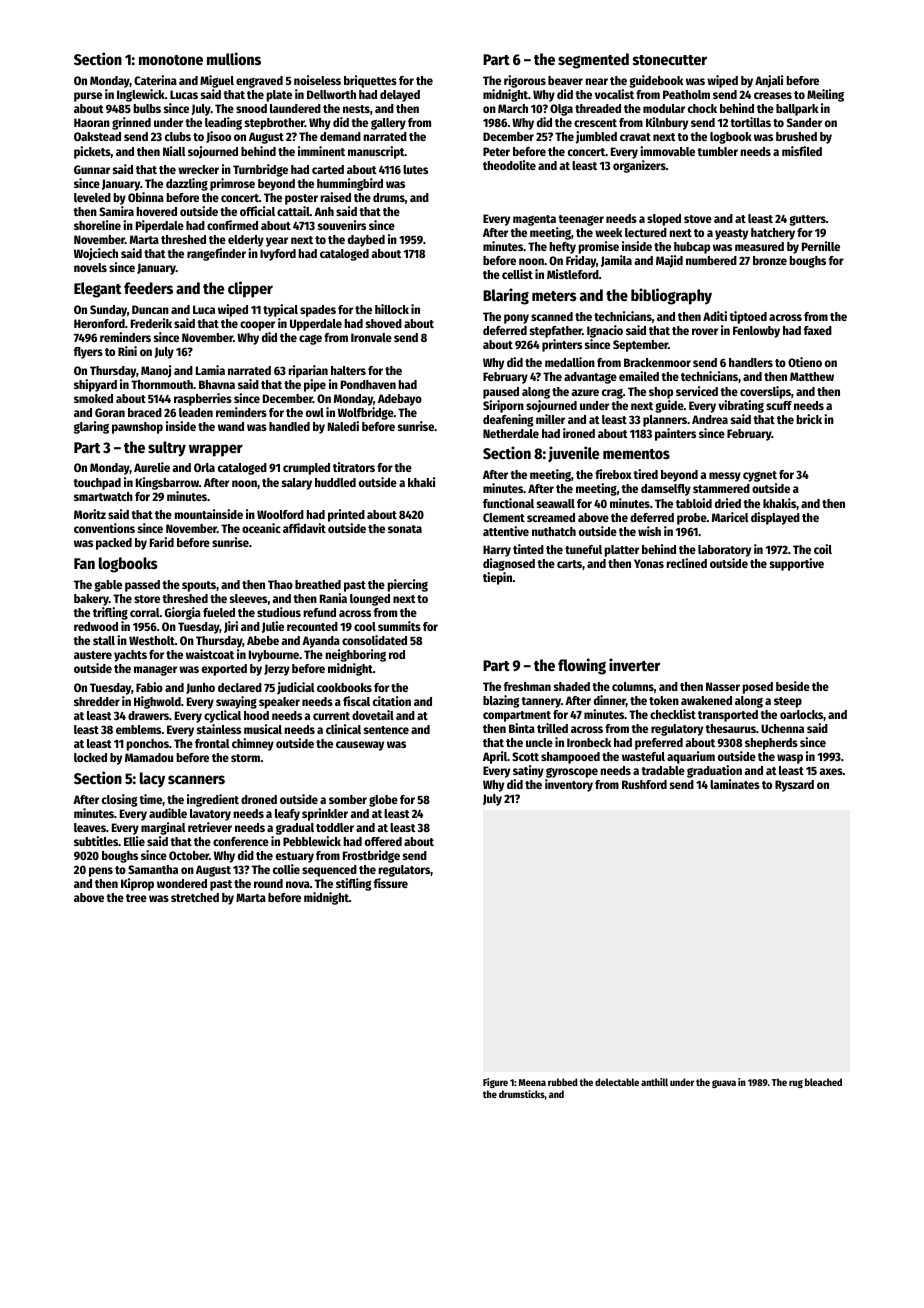  What do you see at coordinates (495, 1083) in the page?
I see `Figure` at bounding box center [495, 1083].
